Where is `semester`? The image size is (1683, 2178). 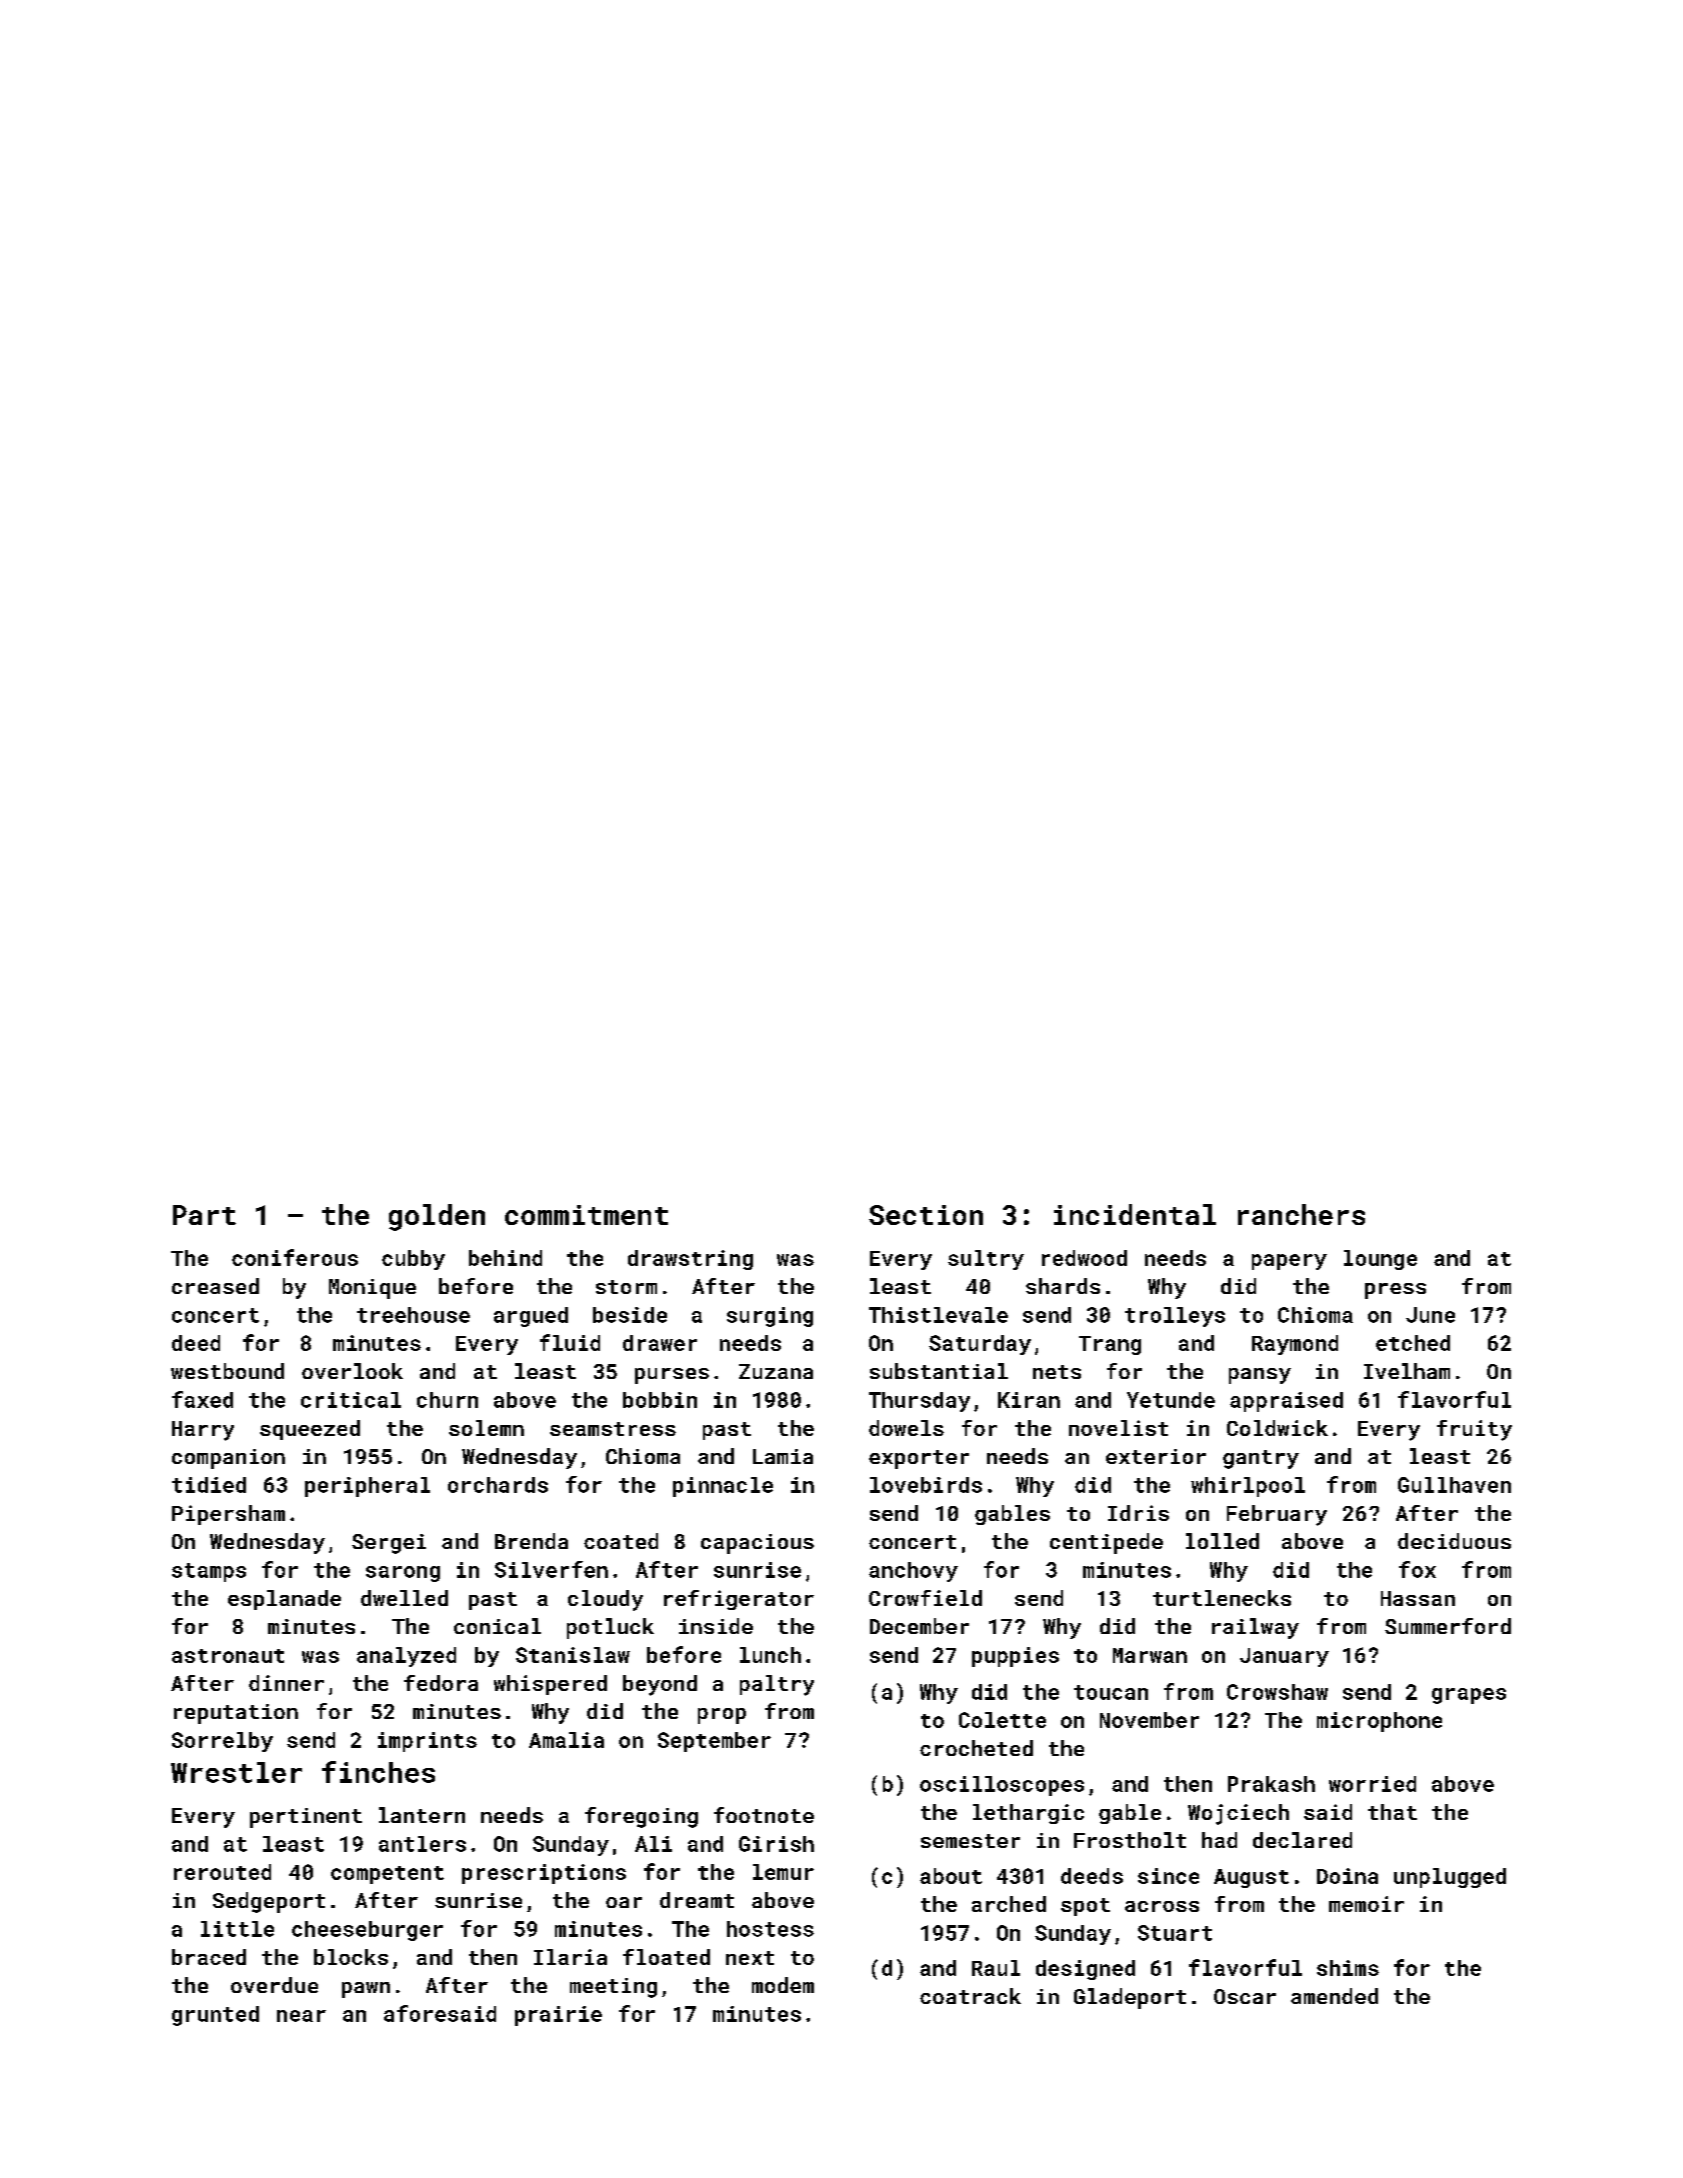 semester is located at coordinates (970, 1841).
